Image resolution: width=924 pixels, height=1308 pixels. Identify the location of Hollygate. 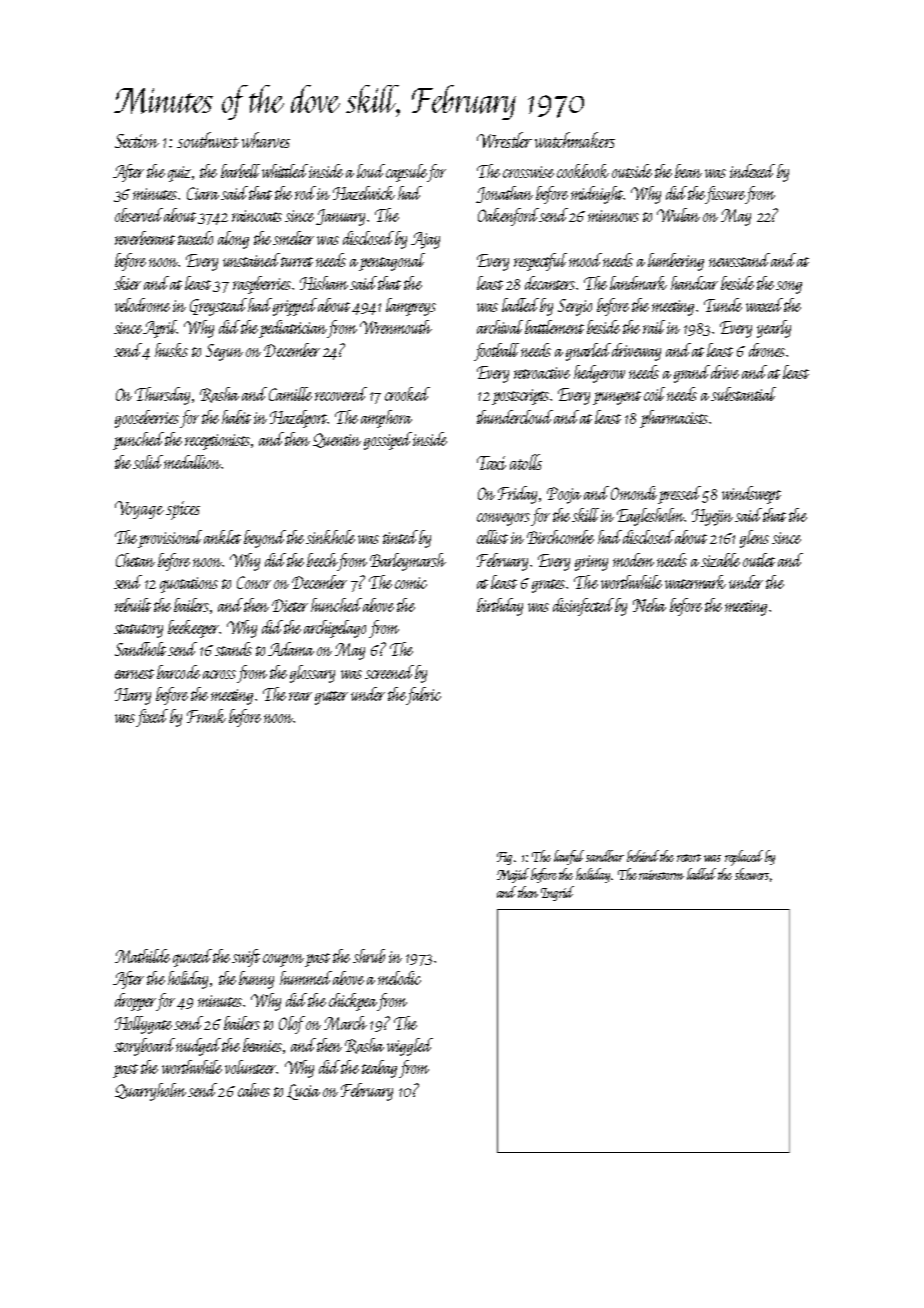
(143, 1025).
